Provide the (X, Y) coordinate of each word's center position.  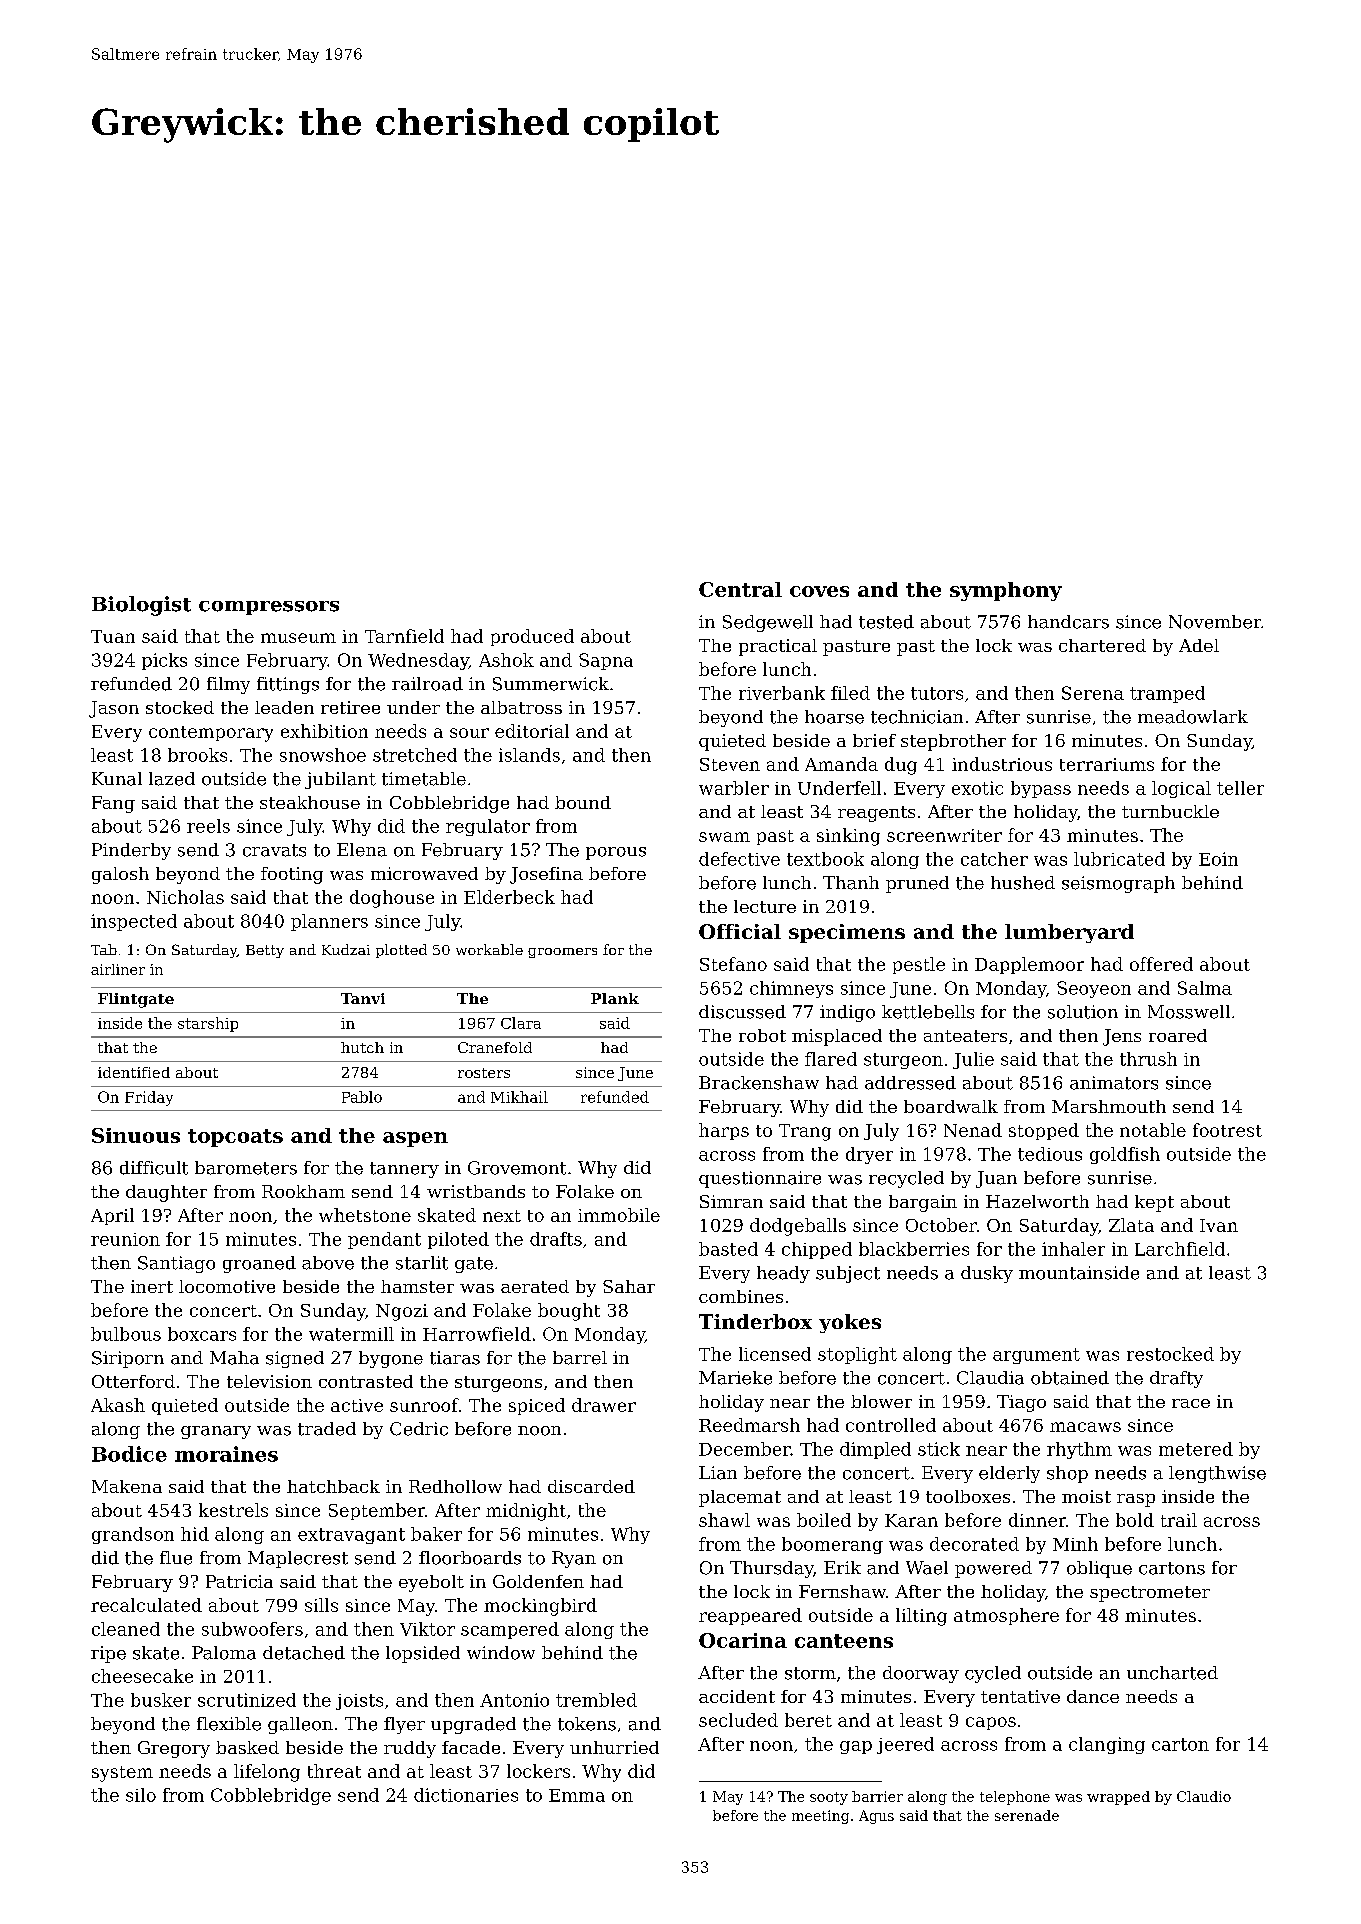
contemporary (211, 734)
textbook (825, 859)
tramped (1167, 694)
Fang (113, 804)
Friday (149, 1098)
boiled (824, 1520)
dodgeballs (798, 1227)
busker (161, 1700)
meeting (820, 1817)
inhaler (1073, 1249)
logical (1181, 789)
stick (939, 1449)
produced (532, 637)
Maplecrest (298, 1559)
